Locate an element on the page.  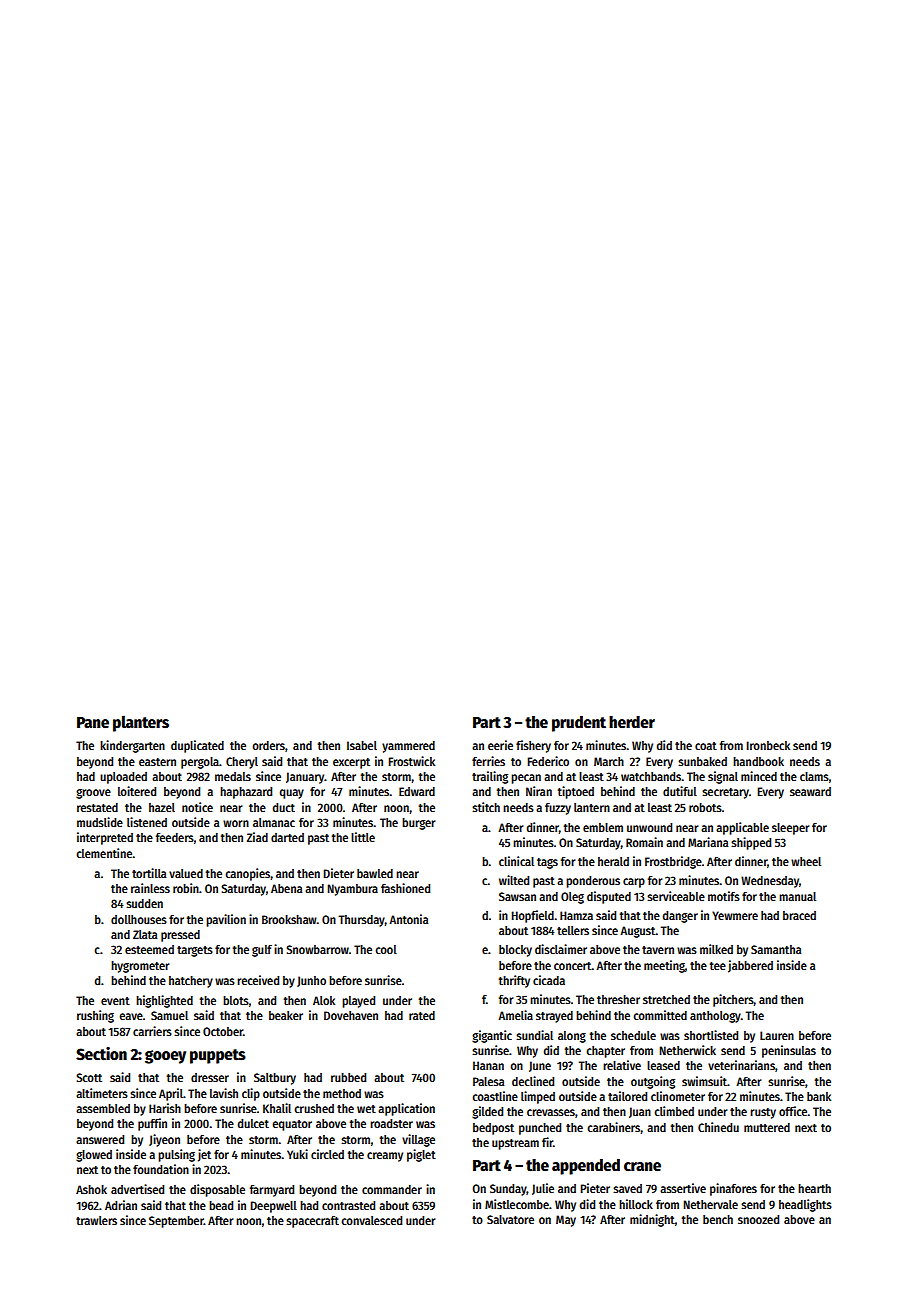
herder is located at coordinates (632, 722).
